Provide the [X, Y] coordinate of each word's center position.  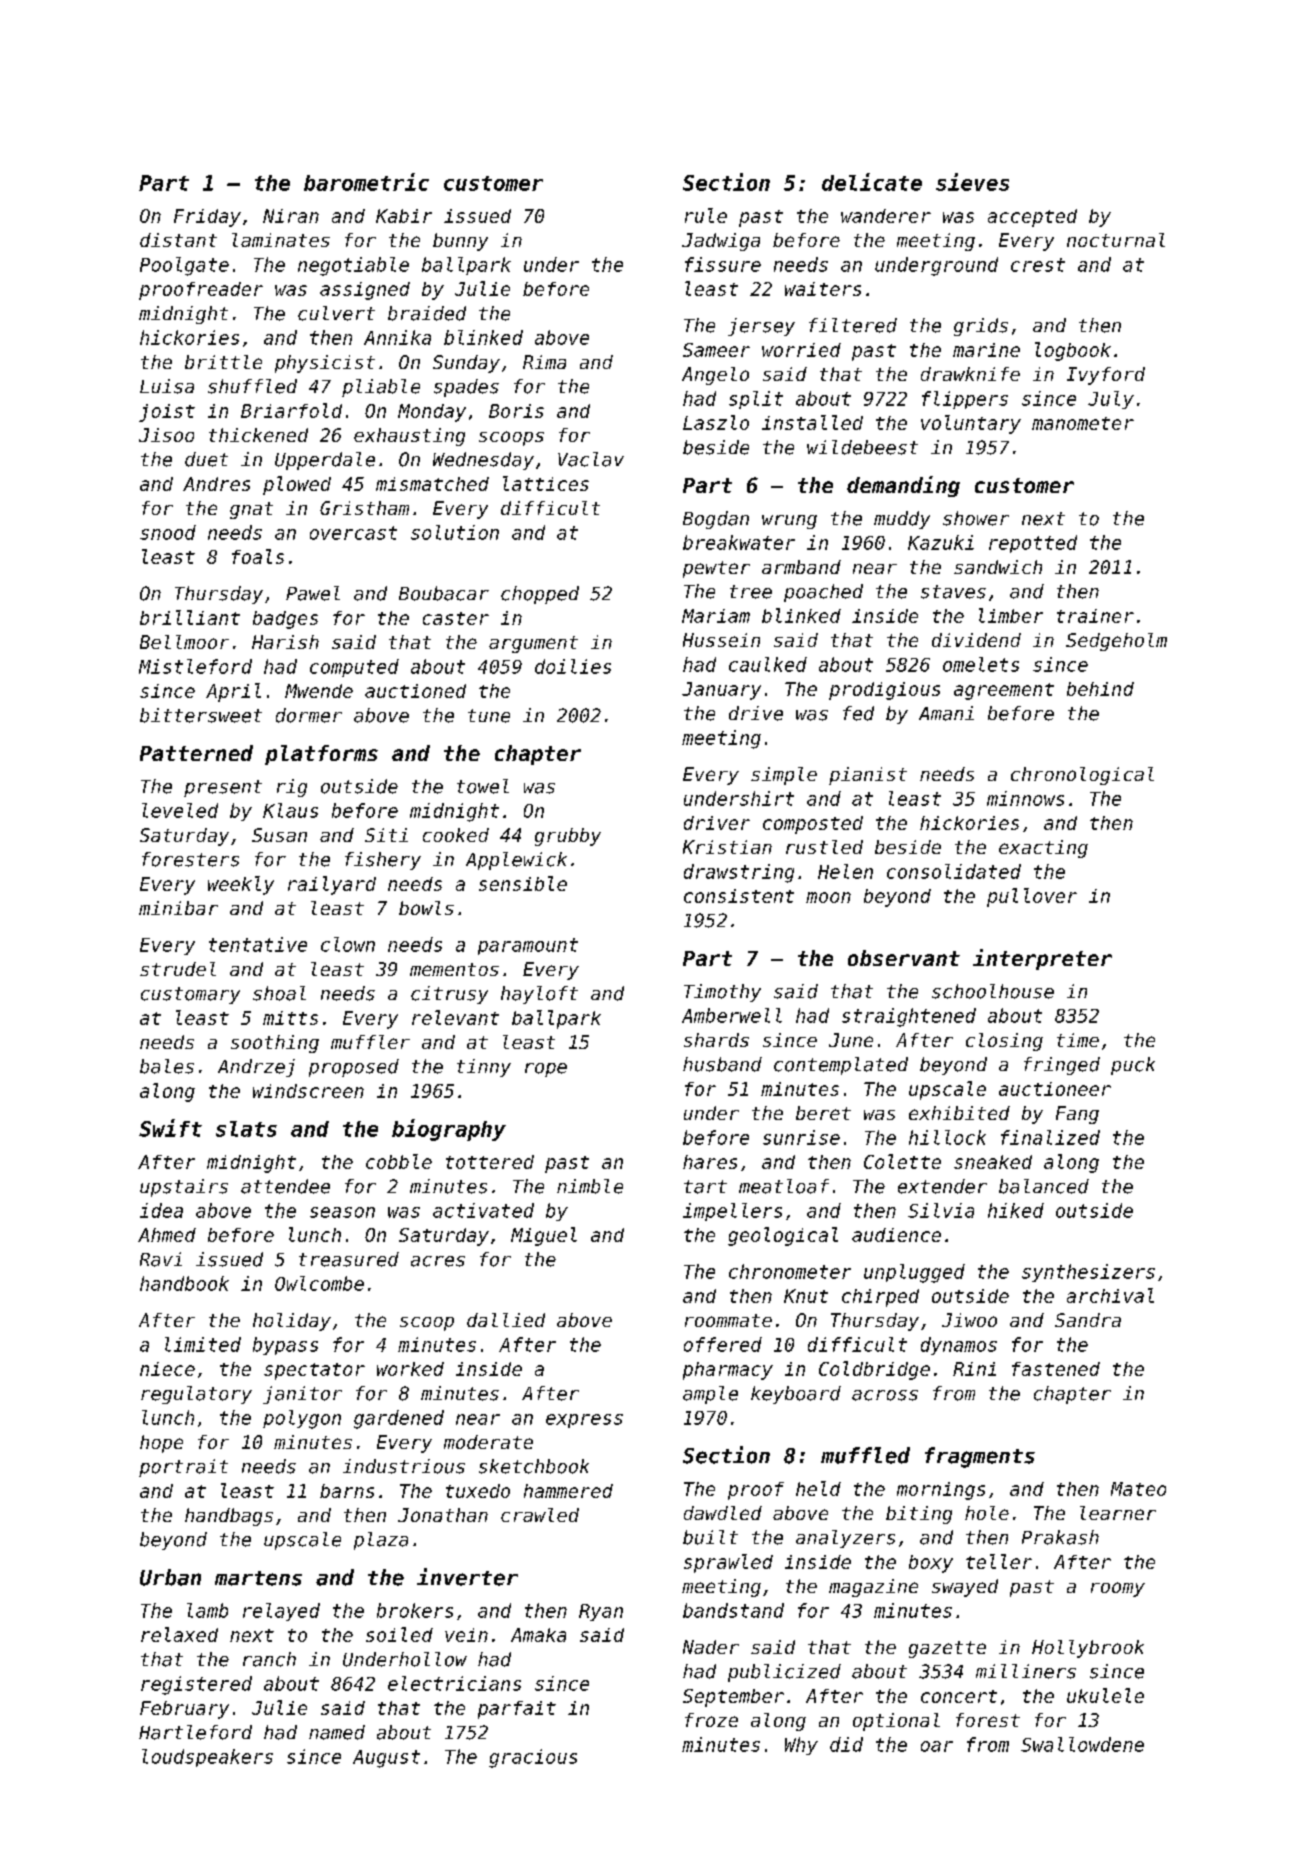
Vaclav [591, 459]
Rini [974, 1369]
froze [711, 1720]
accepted [1032, 218]
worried [801, 350]
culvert [336, 313]
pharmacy [728, 1371]
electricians [454, 1683]
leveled [180, 810]
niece [167, 1369]
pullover [1032, 897]
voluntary [971, 424]
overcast [353, 533]
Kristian [727, 847]
